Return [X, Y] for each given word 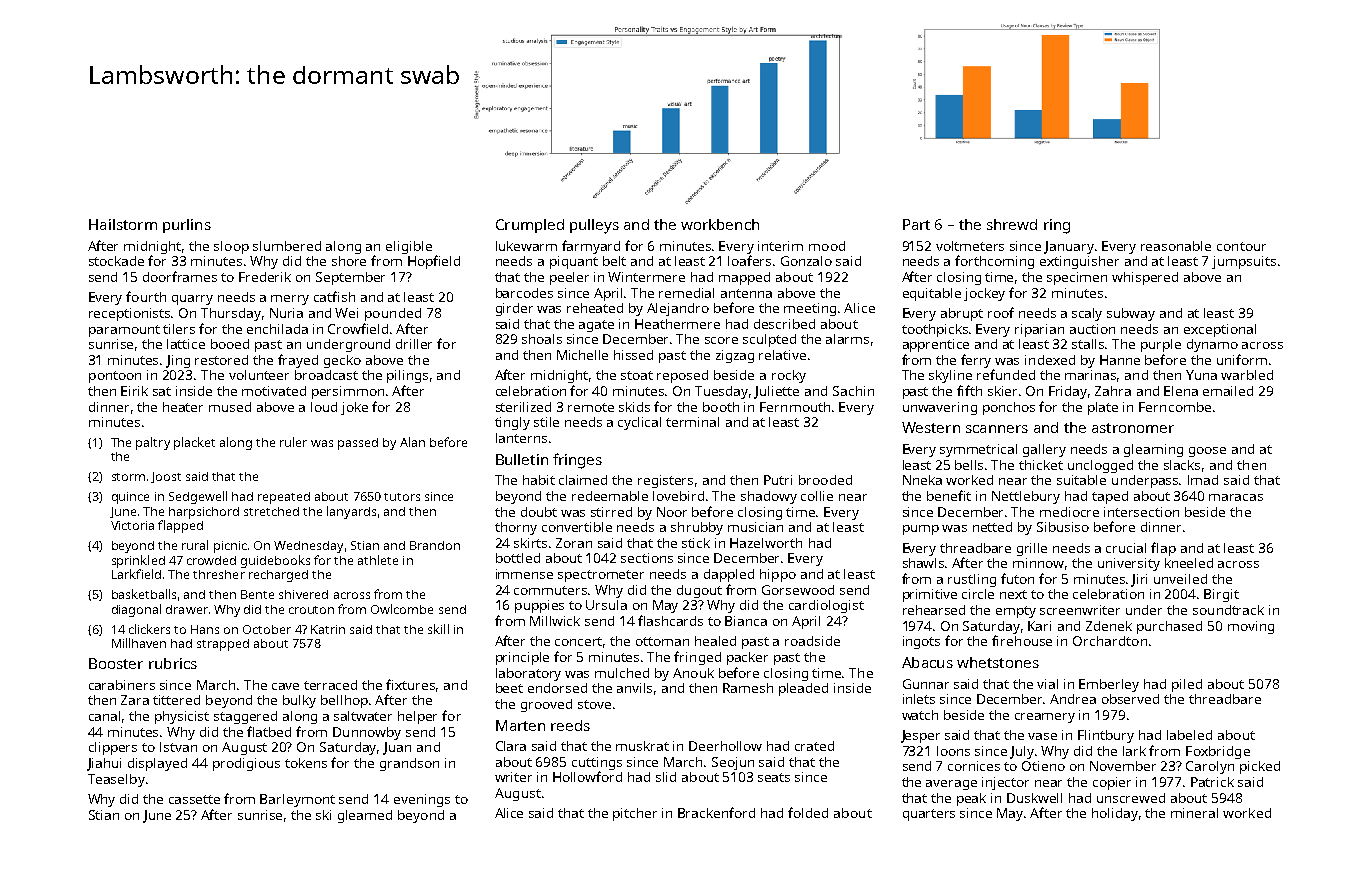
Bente [257, 594]
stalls [1088, 344]
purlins [187, 226]
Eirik [134, 391]
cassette [194, 799]
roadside [812, 641]
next [1013, 594]
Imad [1203, 480]
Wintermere [646, 277]
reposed [682, 376]
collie [817, 496]
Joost [166, 477]
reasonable [1176, 246]
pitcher [635, 814]
